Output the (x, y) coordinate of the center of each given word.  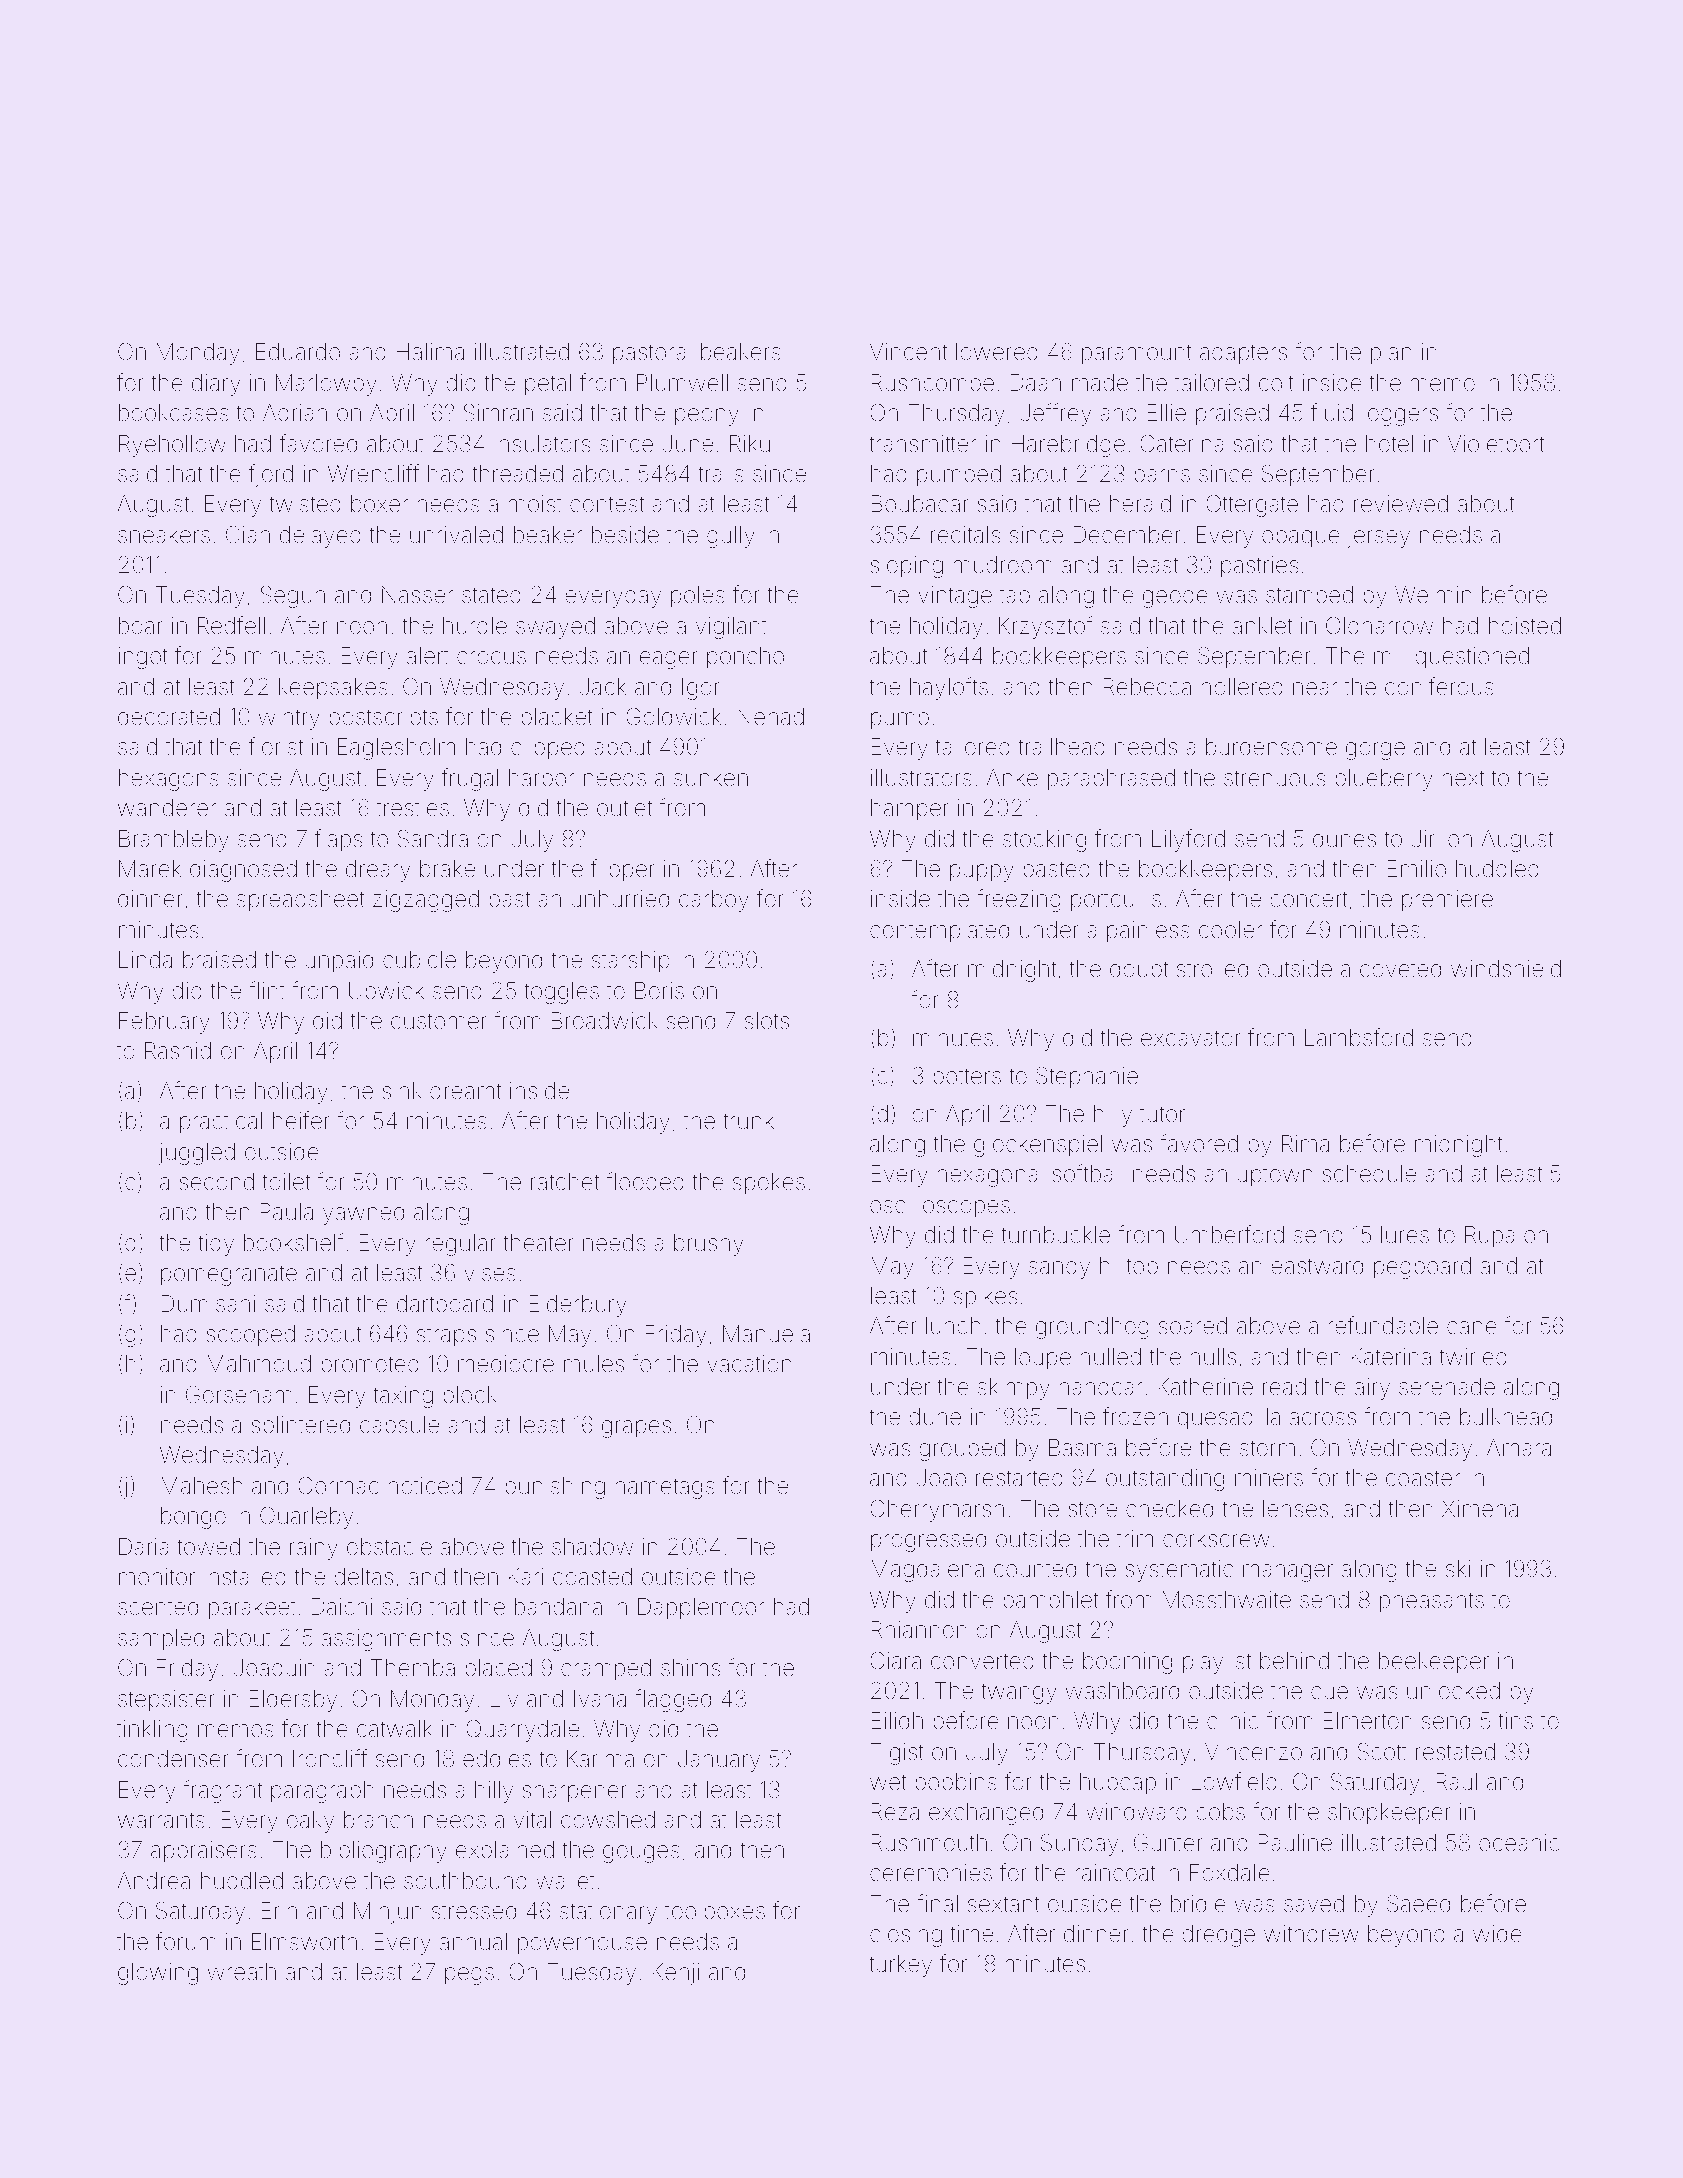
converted (982, 1661)
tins (1516, 1721)
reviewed (1401, 503)
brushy (709, 1245)
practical (221, 1123)
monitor (157, 1577)
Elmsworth (304, 1942)
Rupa (1490, 1237)
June (688, 444)
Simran (498, 413)
